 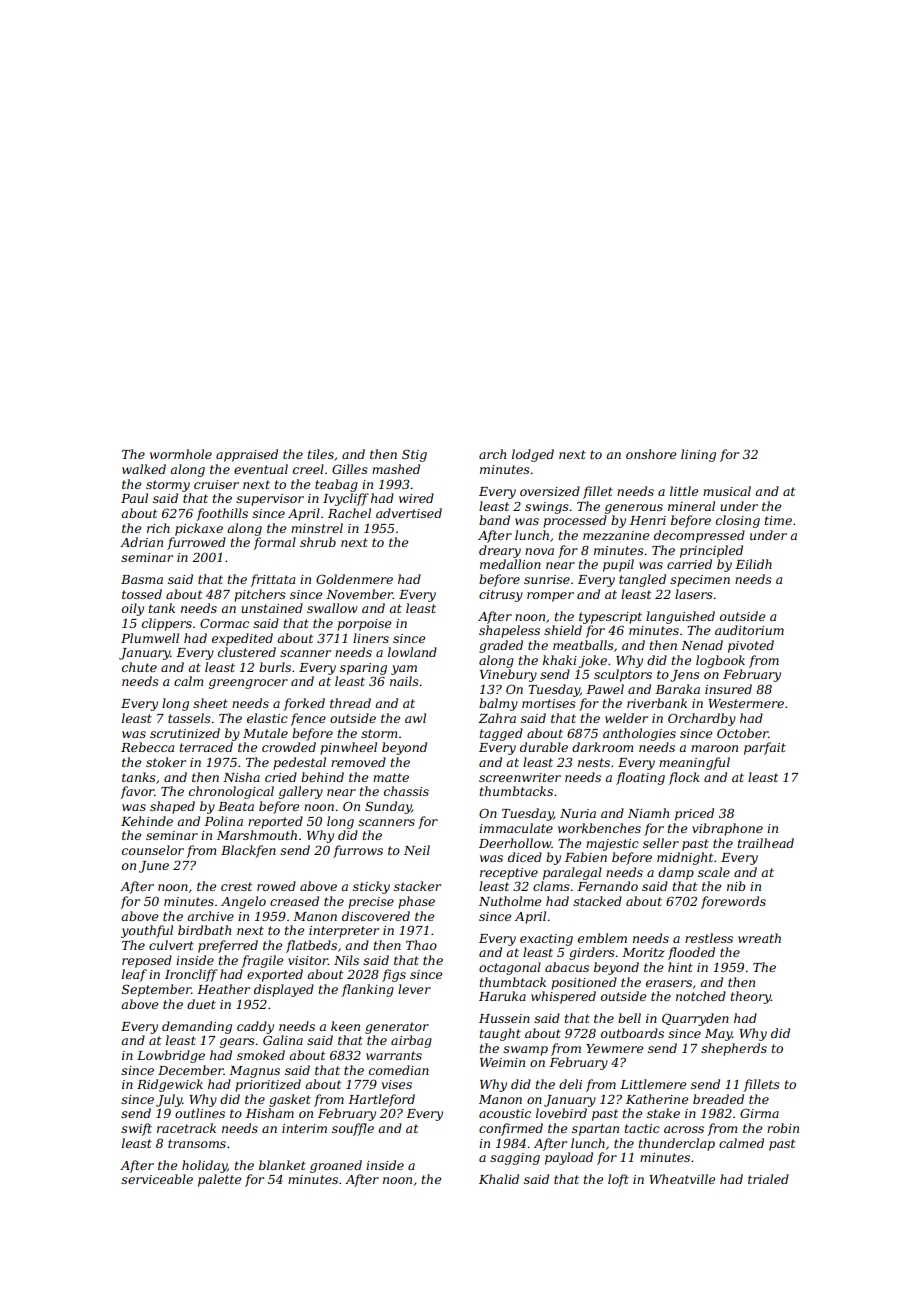 What do you see at coordinates (651, 454) in the image?
I see `onshore` at bounding box center [651, 454].
